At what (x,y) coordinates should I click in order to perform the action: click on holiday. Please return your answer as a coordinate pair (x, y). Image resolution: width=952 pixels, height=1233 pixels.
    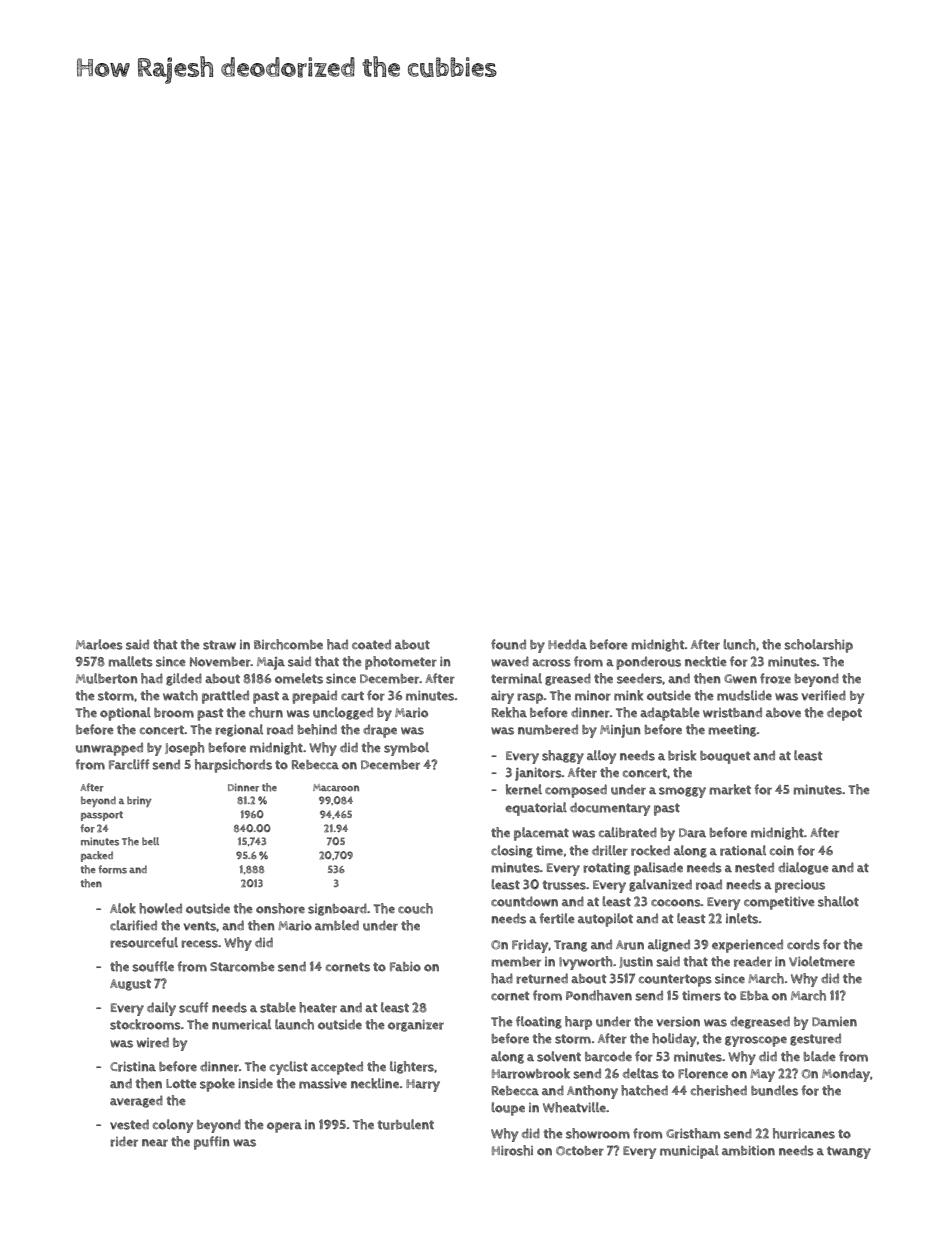
    Looking at the image, I should click on (674, 1040).
